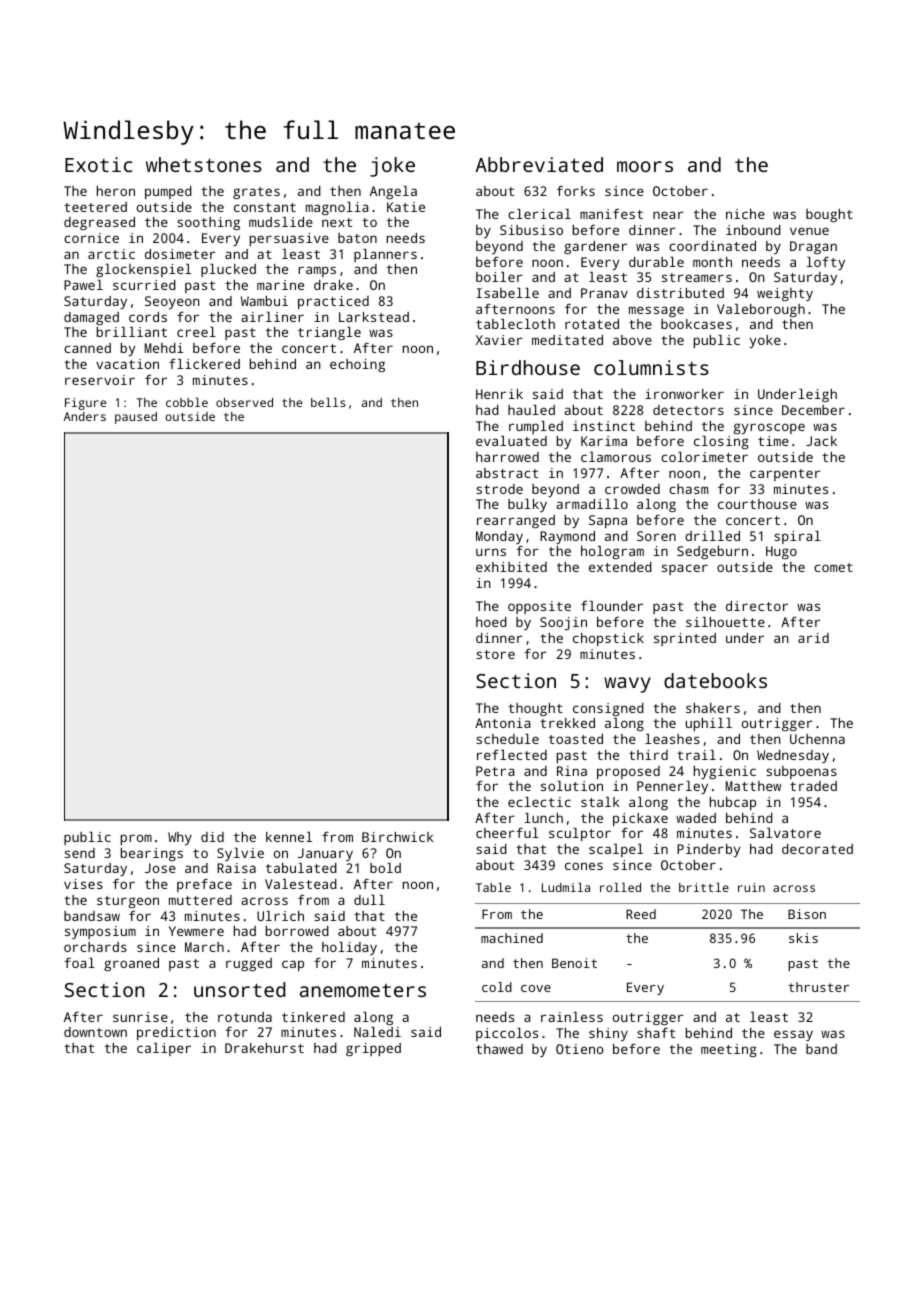 The image size is (924, 1314). What do you see at coordinates (499, 489) in the page?
I see `strode` at bounding box center [499, 489].
